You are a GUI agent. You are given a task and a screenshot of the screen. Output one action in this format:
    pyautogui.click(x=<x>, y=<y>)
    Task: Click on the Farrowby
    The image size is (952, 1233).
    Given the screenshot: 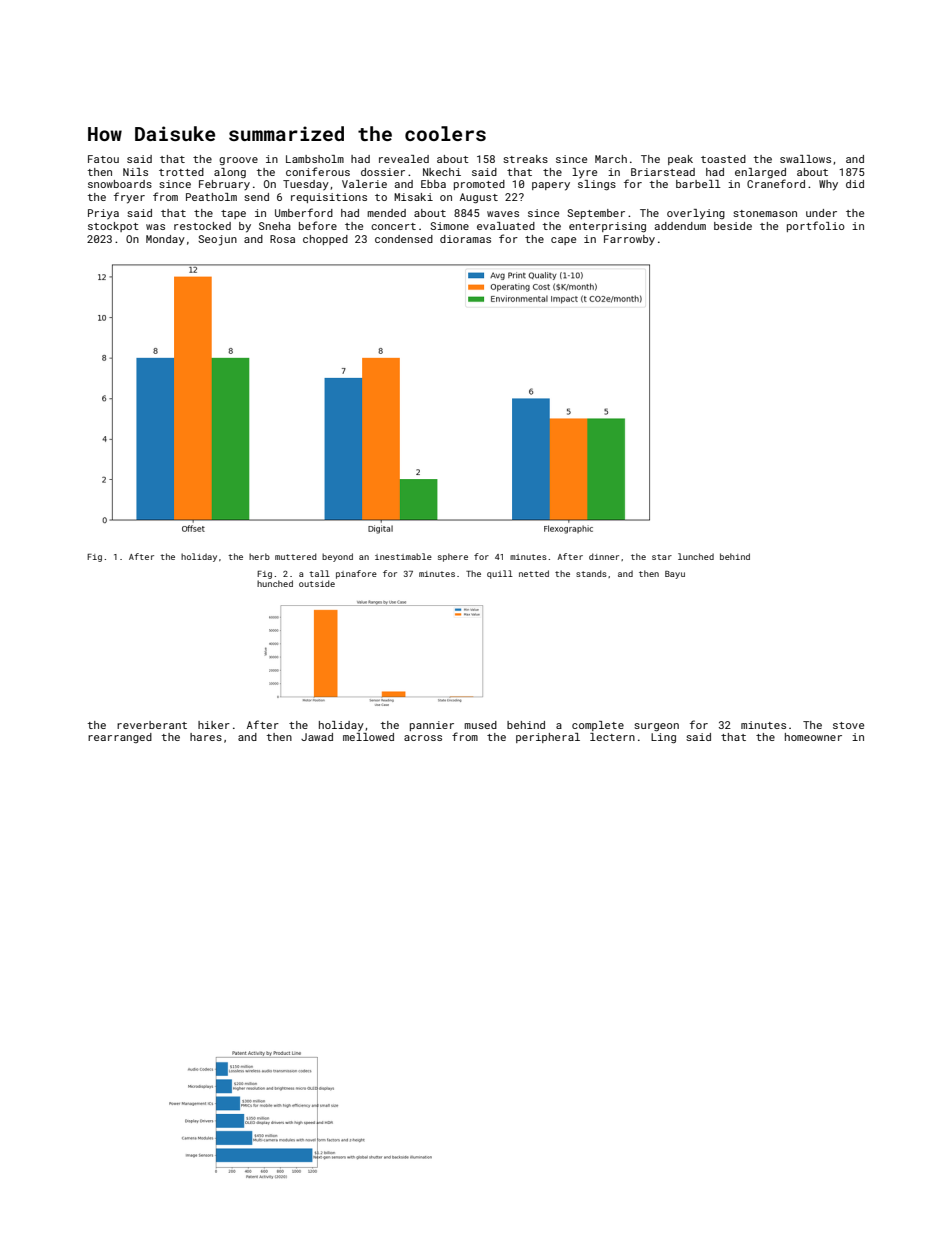 What is the action you would take?
    pyautogui.click(x=629, y=240)
